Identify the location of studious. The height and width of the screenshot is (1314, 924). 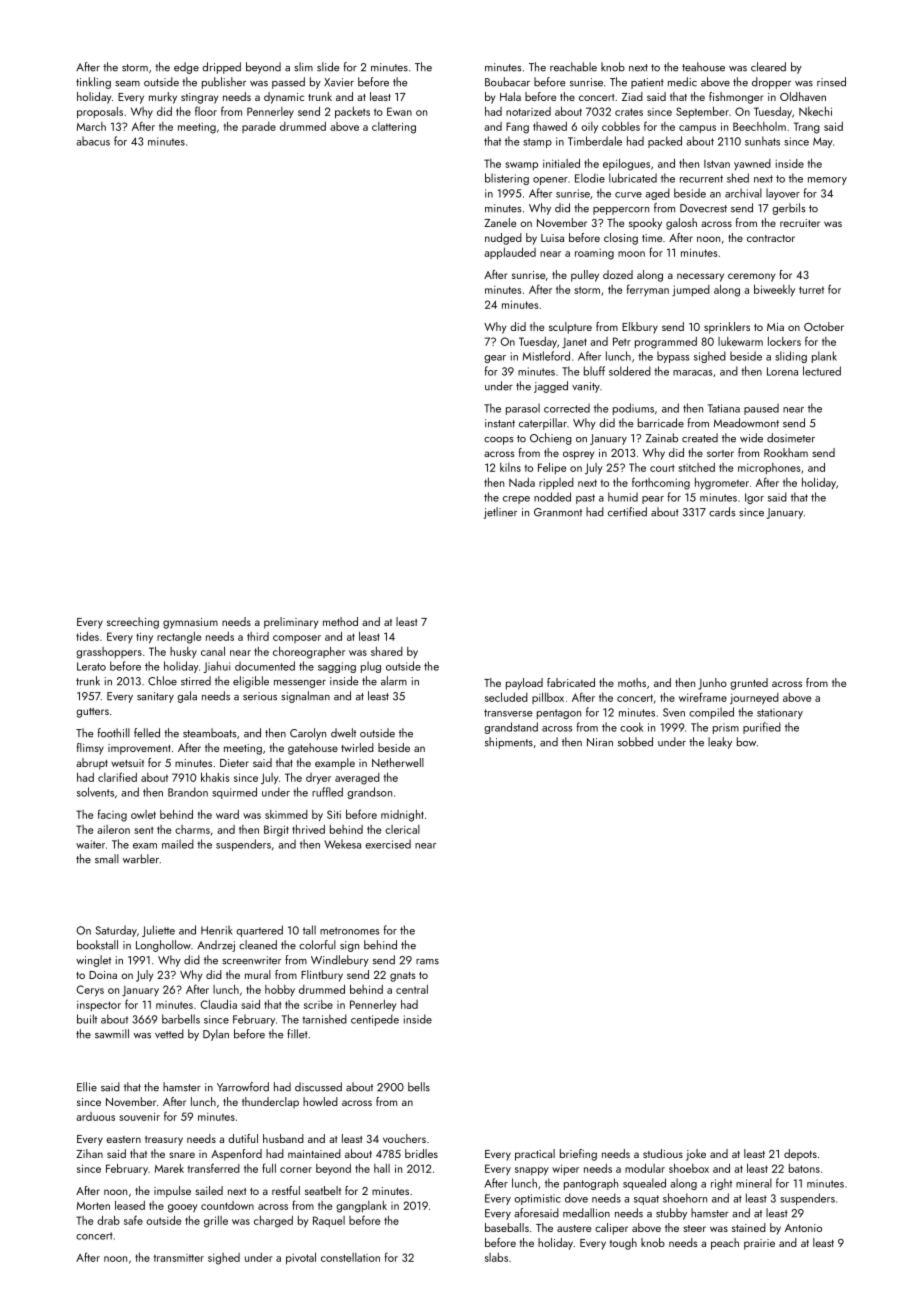
(663, 1153).
